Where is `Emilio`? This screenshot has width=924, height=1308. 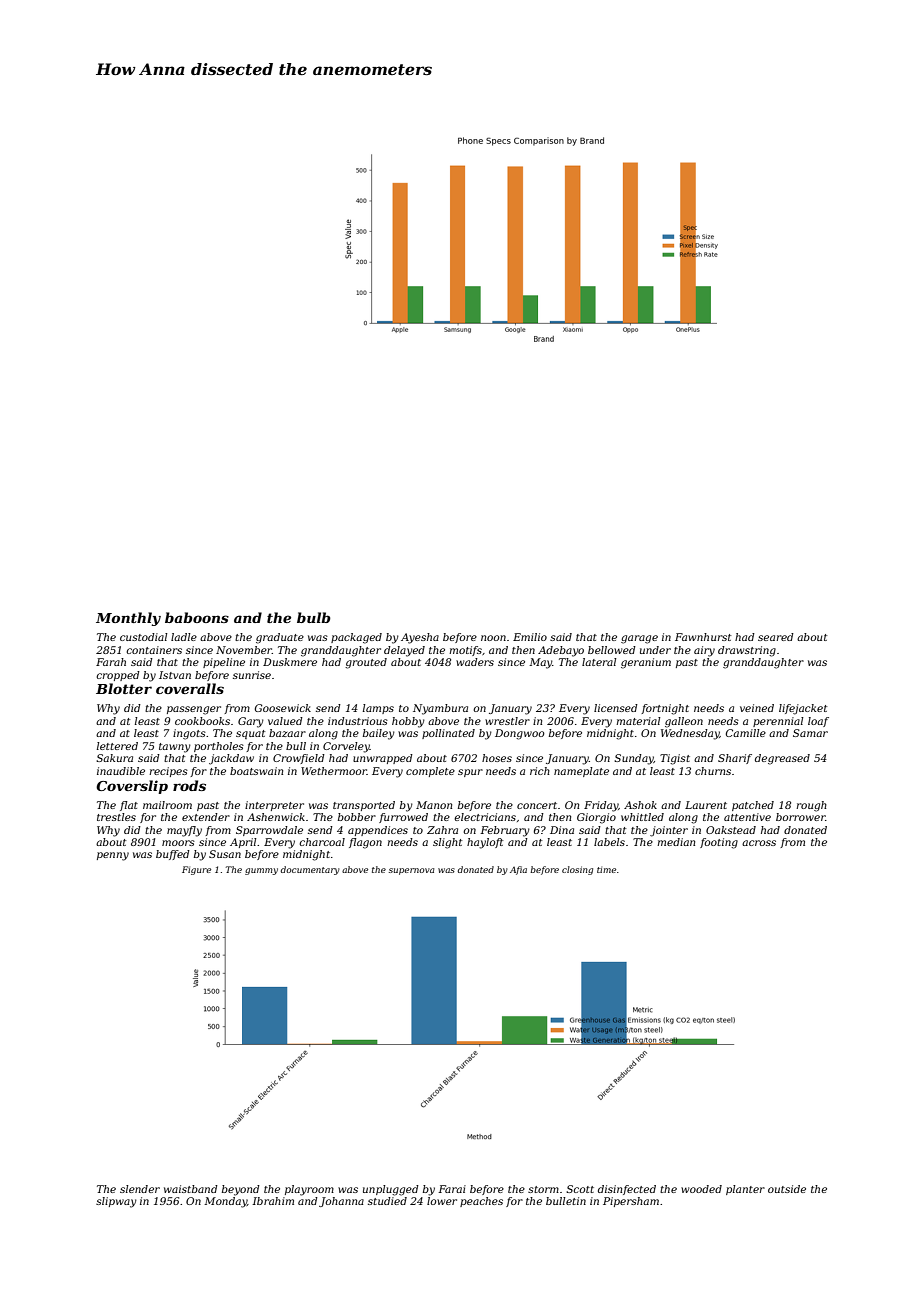 Emilio is located at coordinates (530, 637).
